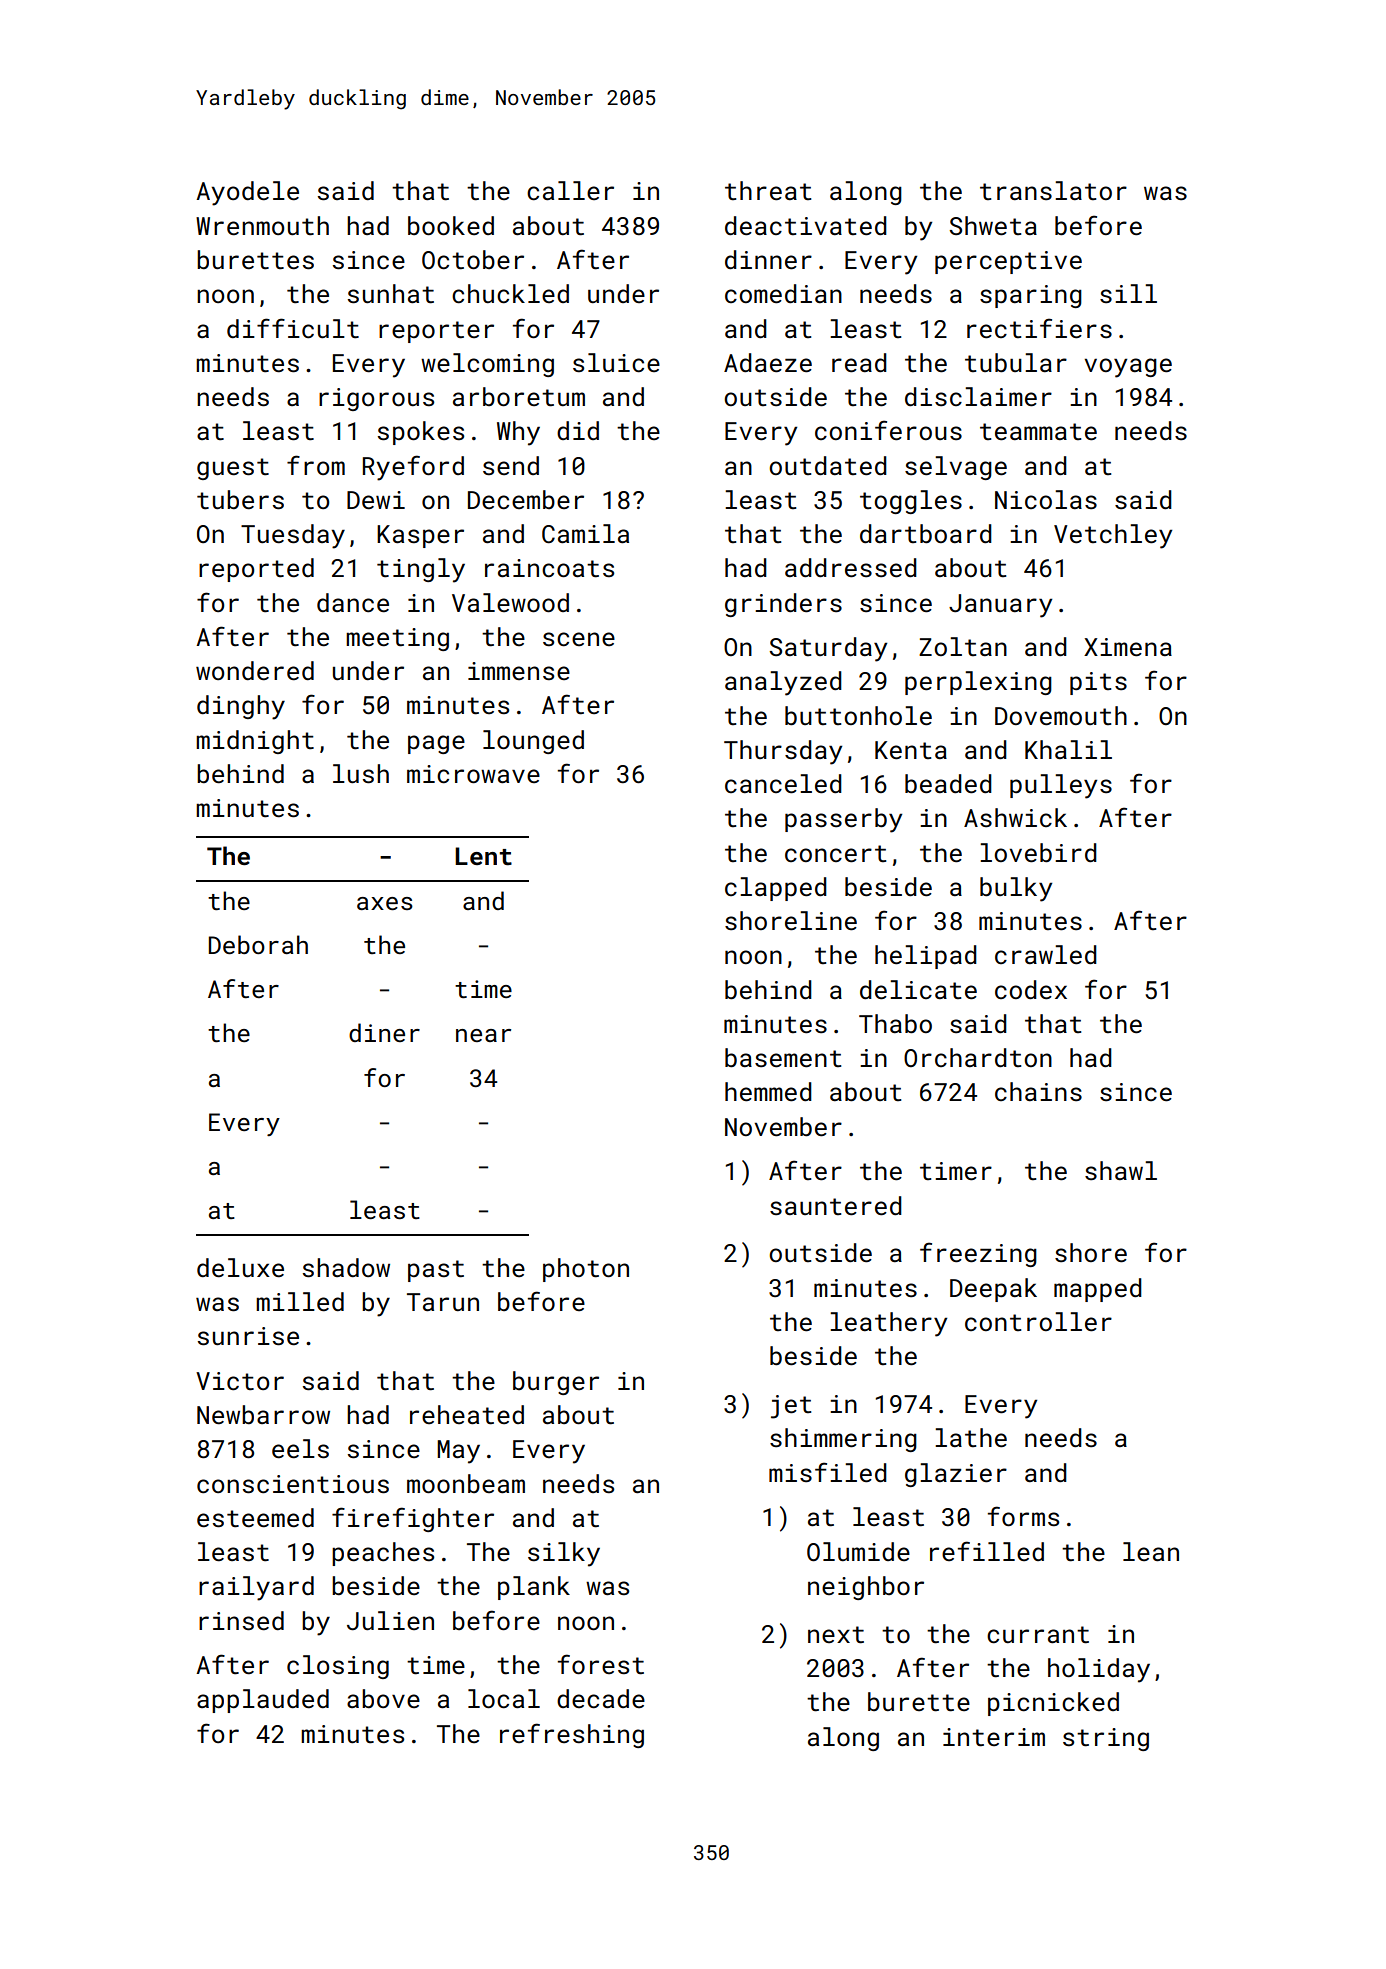  Describe the element at coordinates (483, 1035) in the screenshot. I see `near` at that location.
